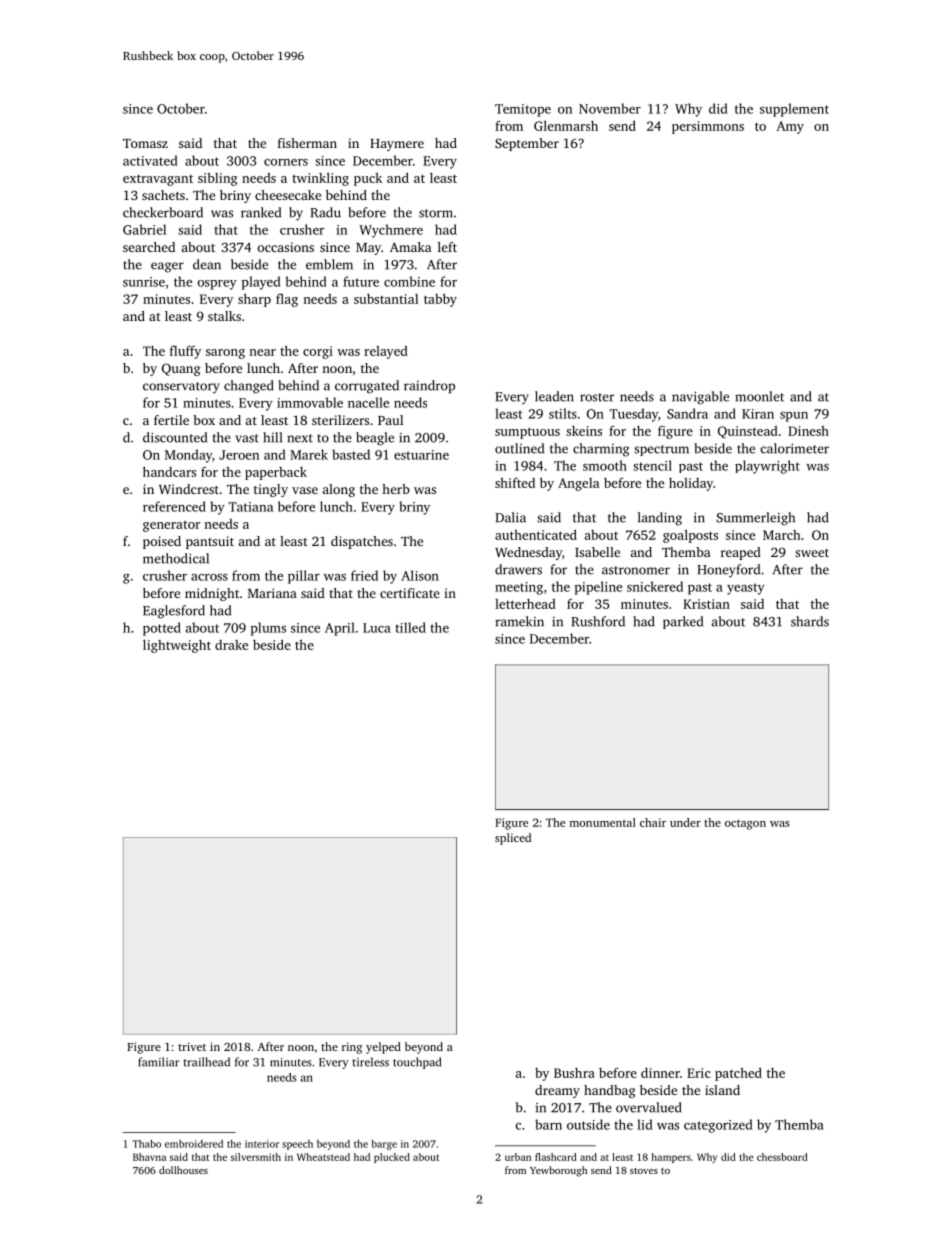  What do you see at coordinates (177, 646) in the page?
I see `lightweight` at bounding box center [177, 646].
